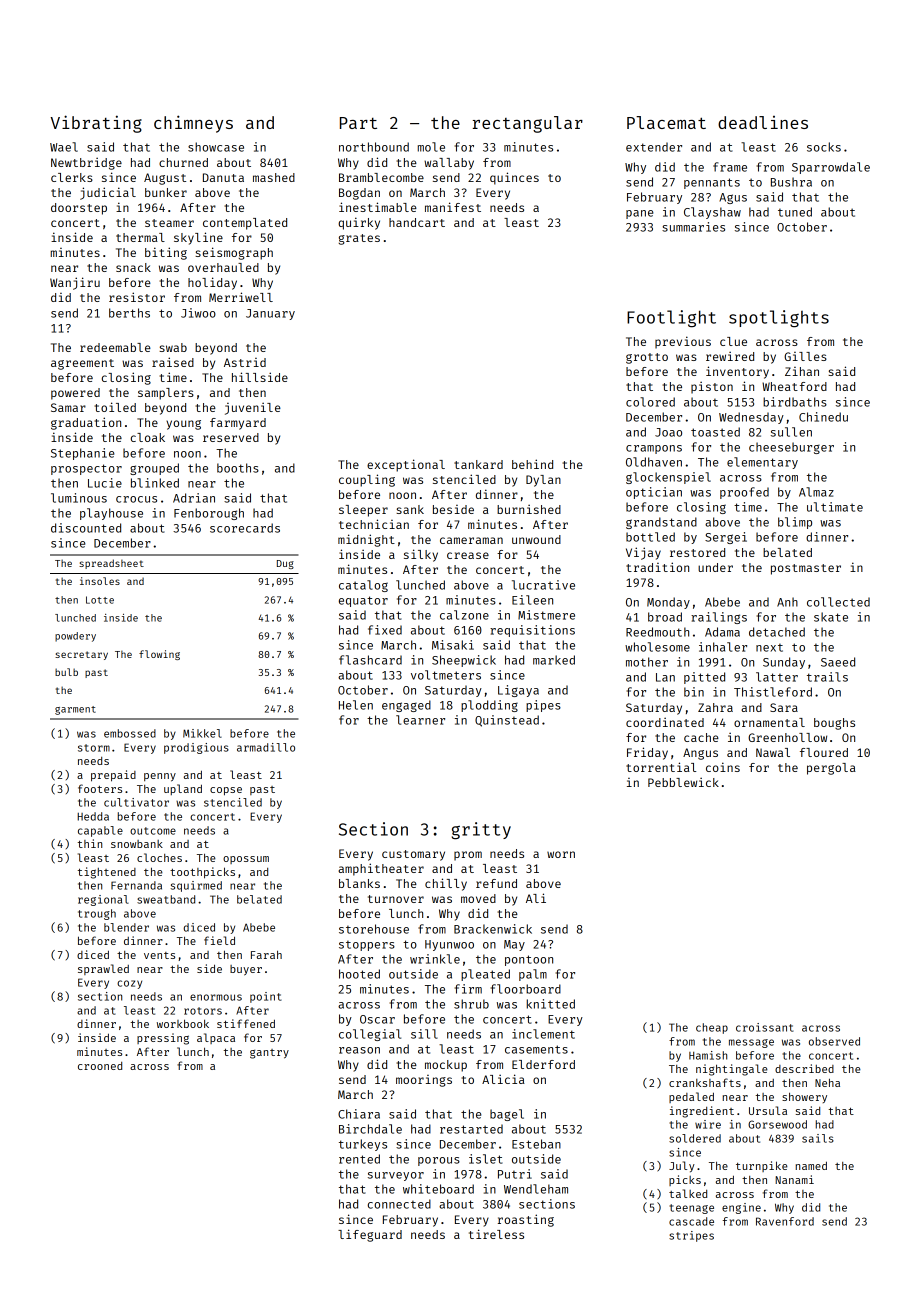 The height and width of the image is (1308, 924). I want to click on wallaby, so click(449, 164).
